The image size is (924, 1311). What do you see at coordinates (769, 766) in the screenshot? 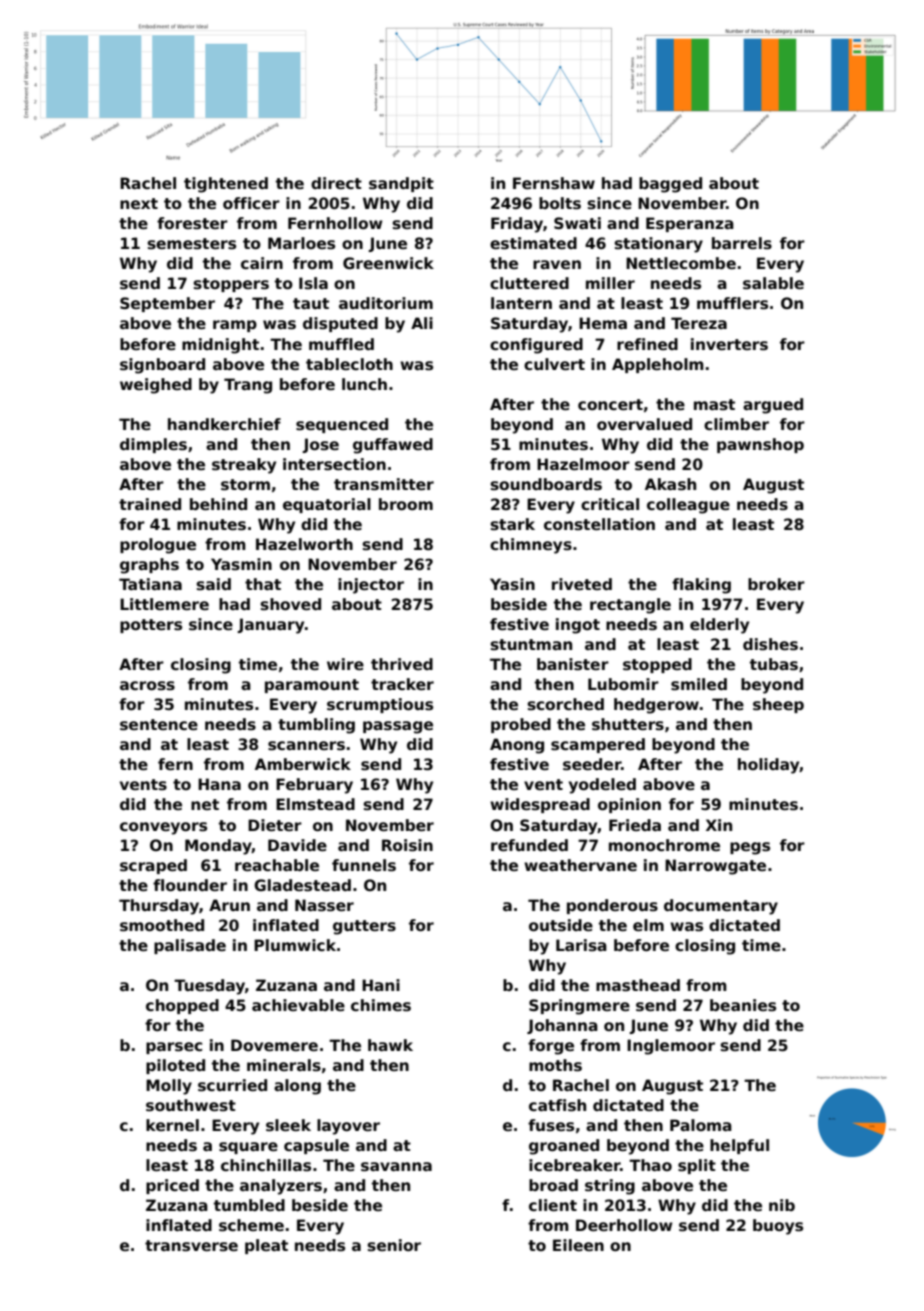
I see `holiday` at bounding box center [769, 766].
